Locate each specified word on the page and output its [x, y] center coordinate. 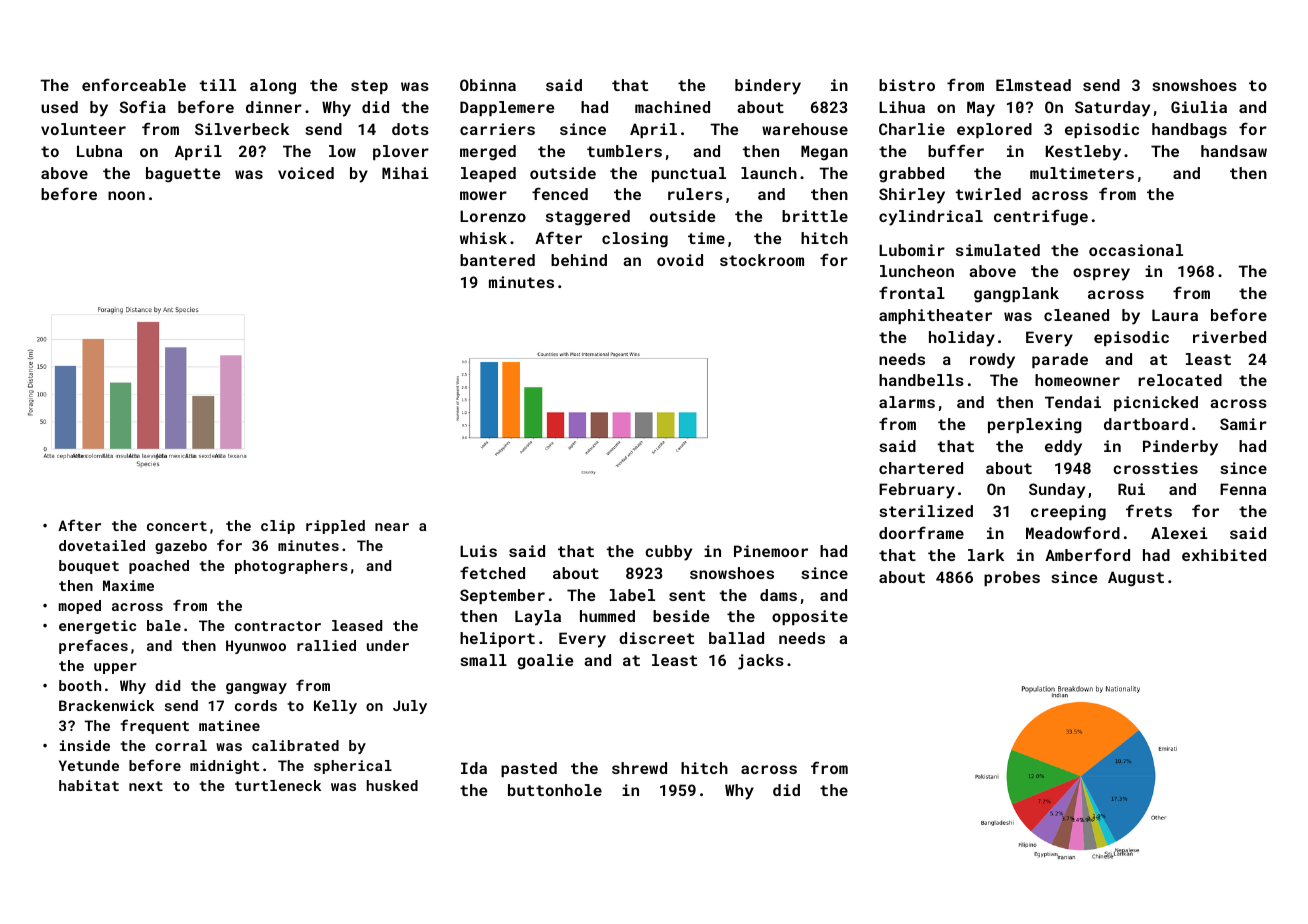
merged [488, 153]
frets [1149, 510]
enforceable [134, 84]
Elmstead [1033, 85]
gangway [256, 688]
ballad [736, 638]
